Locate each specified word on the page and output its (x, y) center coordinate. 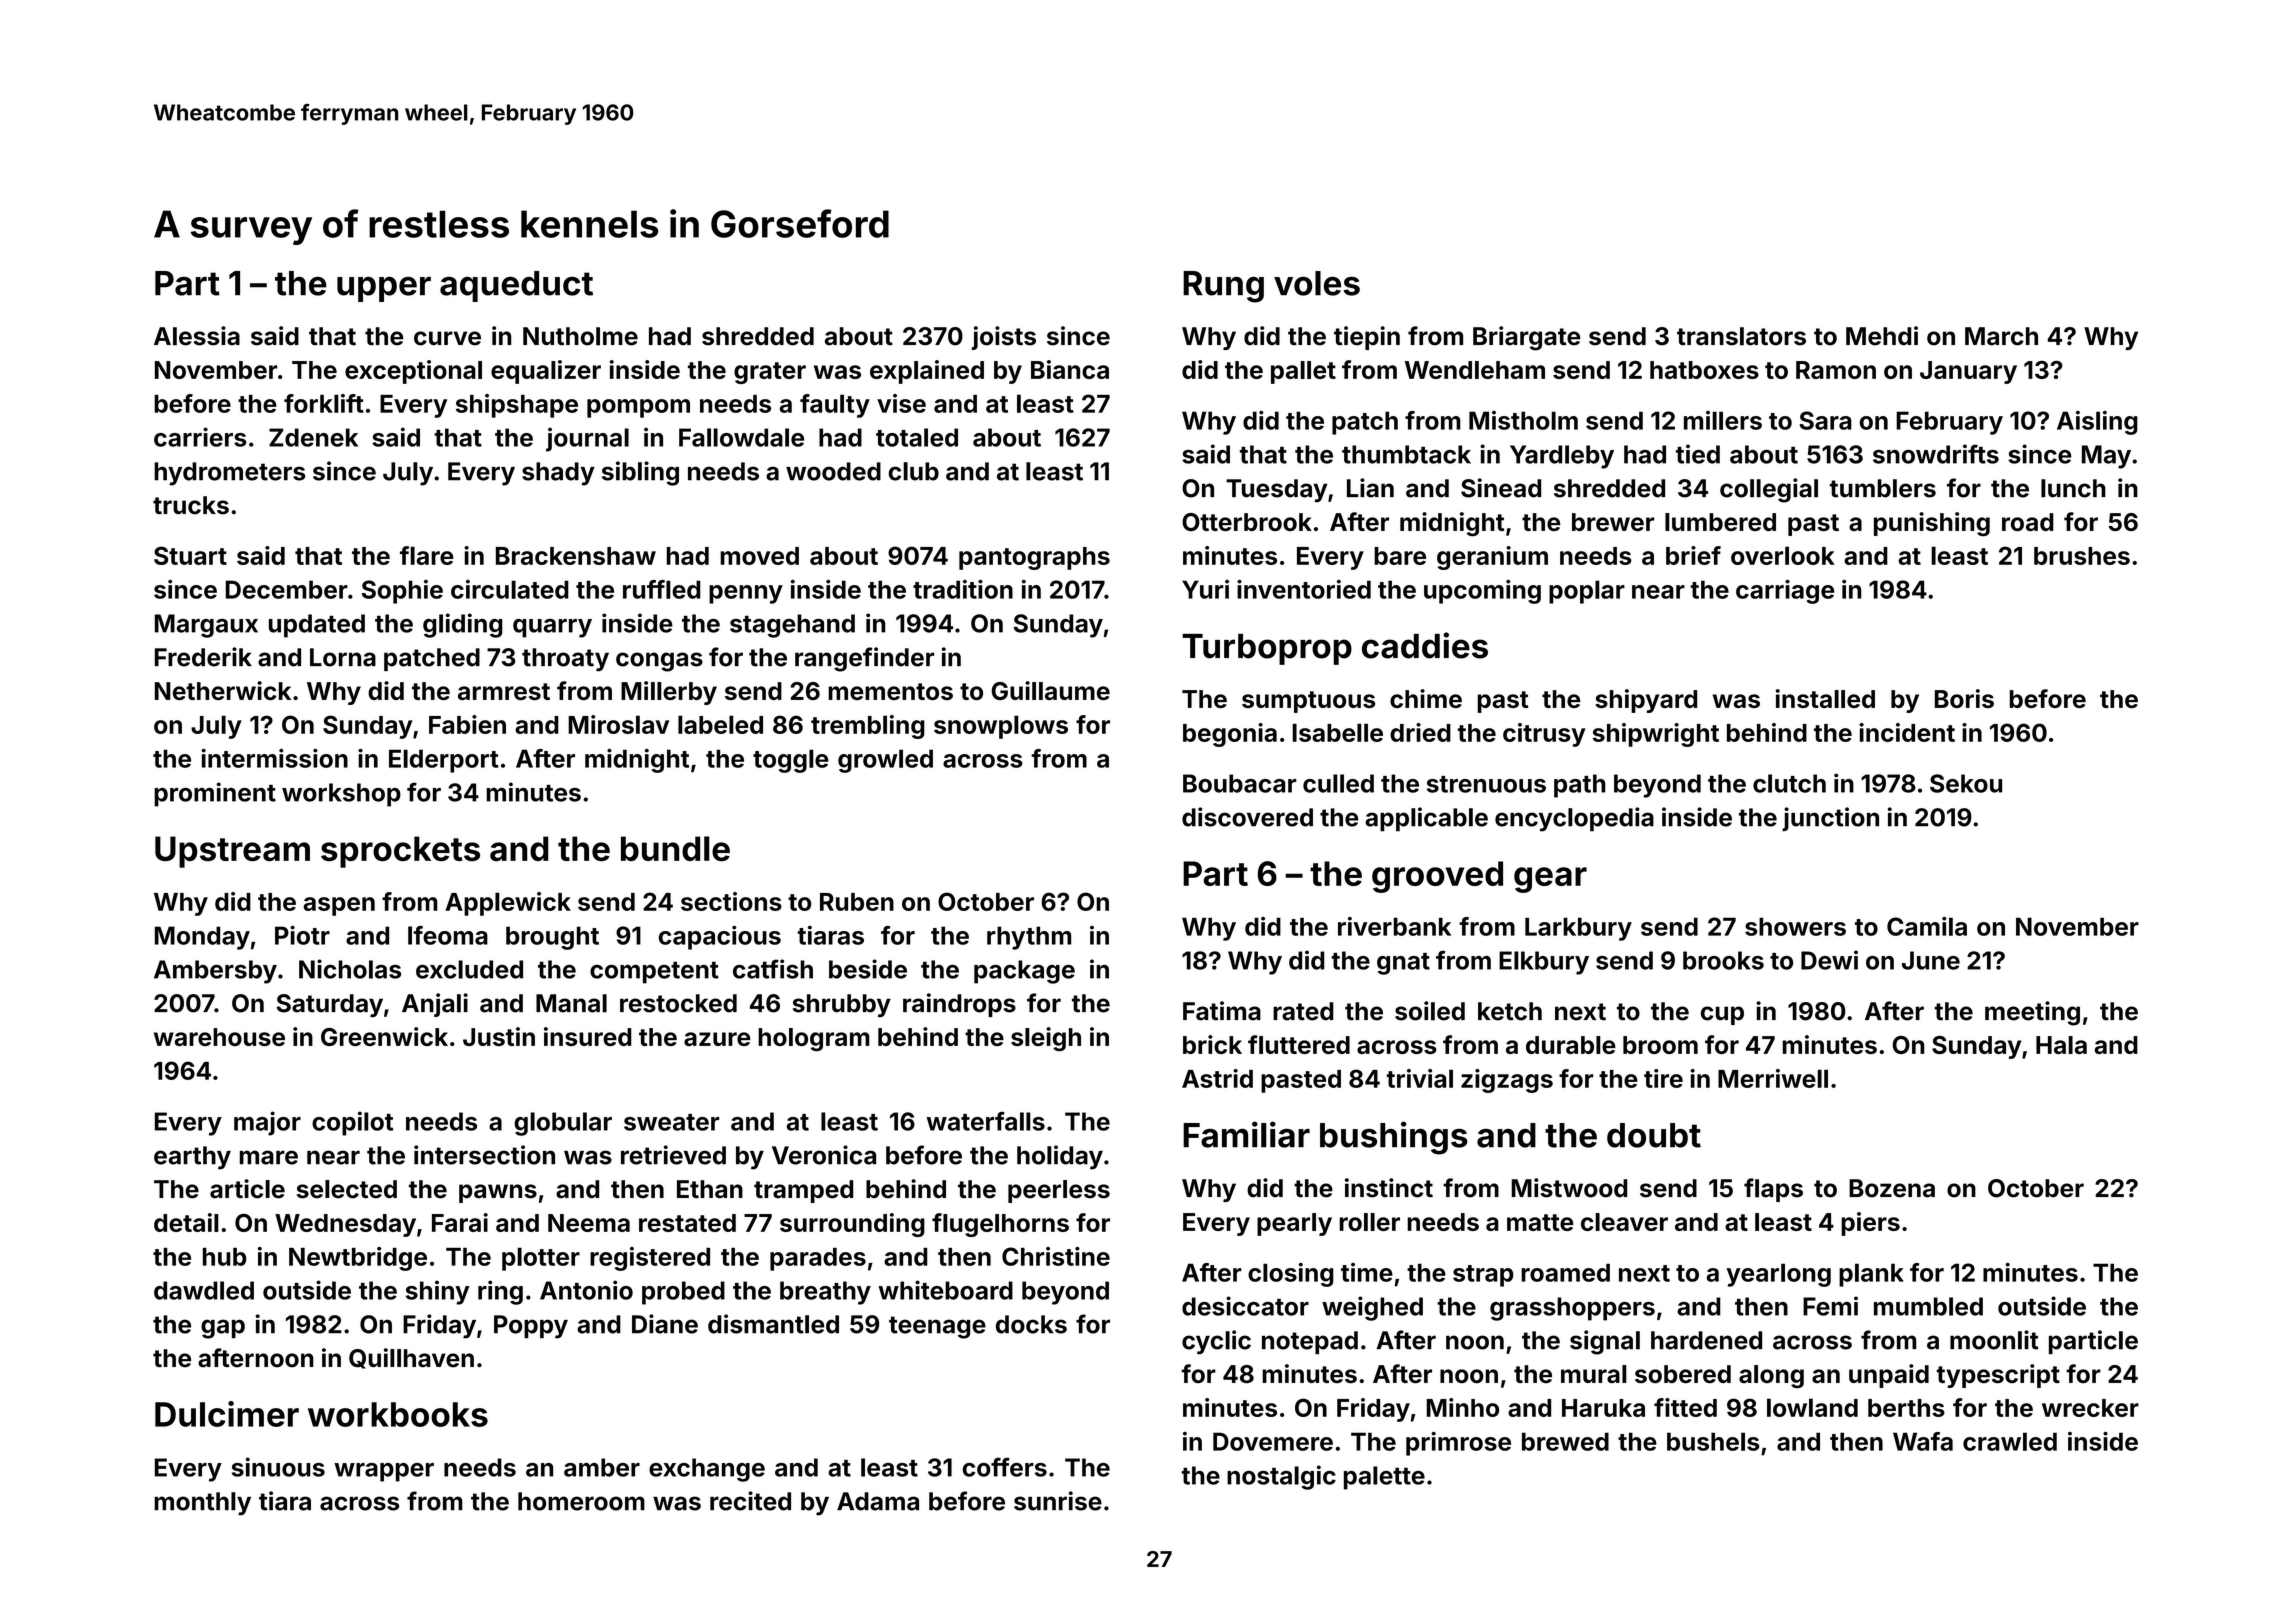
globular (563, 1124)
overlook (1783, 555)
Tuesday (1276, 490)
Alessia (197, 336)
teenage (937, 1327)
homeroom (581, 1501)
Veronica (824, 1155)
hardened (1706, 1340)
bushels (1713, 1441)
